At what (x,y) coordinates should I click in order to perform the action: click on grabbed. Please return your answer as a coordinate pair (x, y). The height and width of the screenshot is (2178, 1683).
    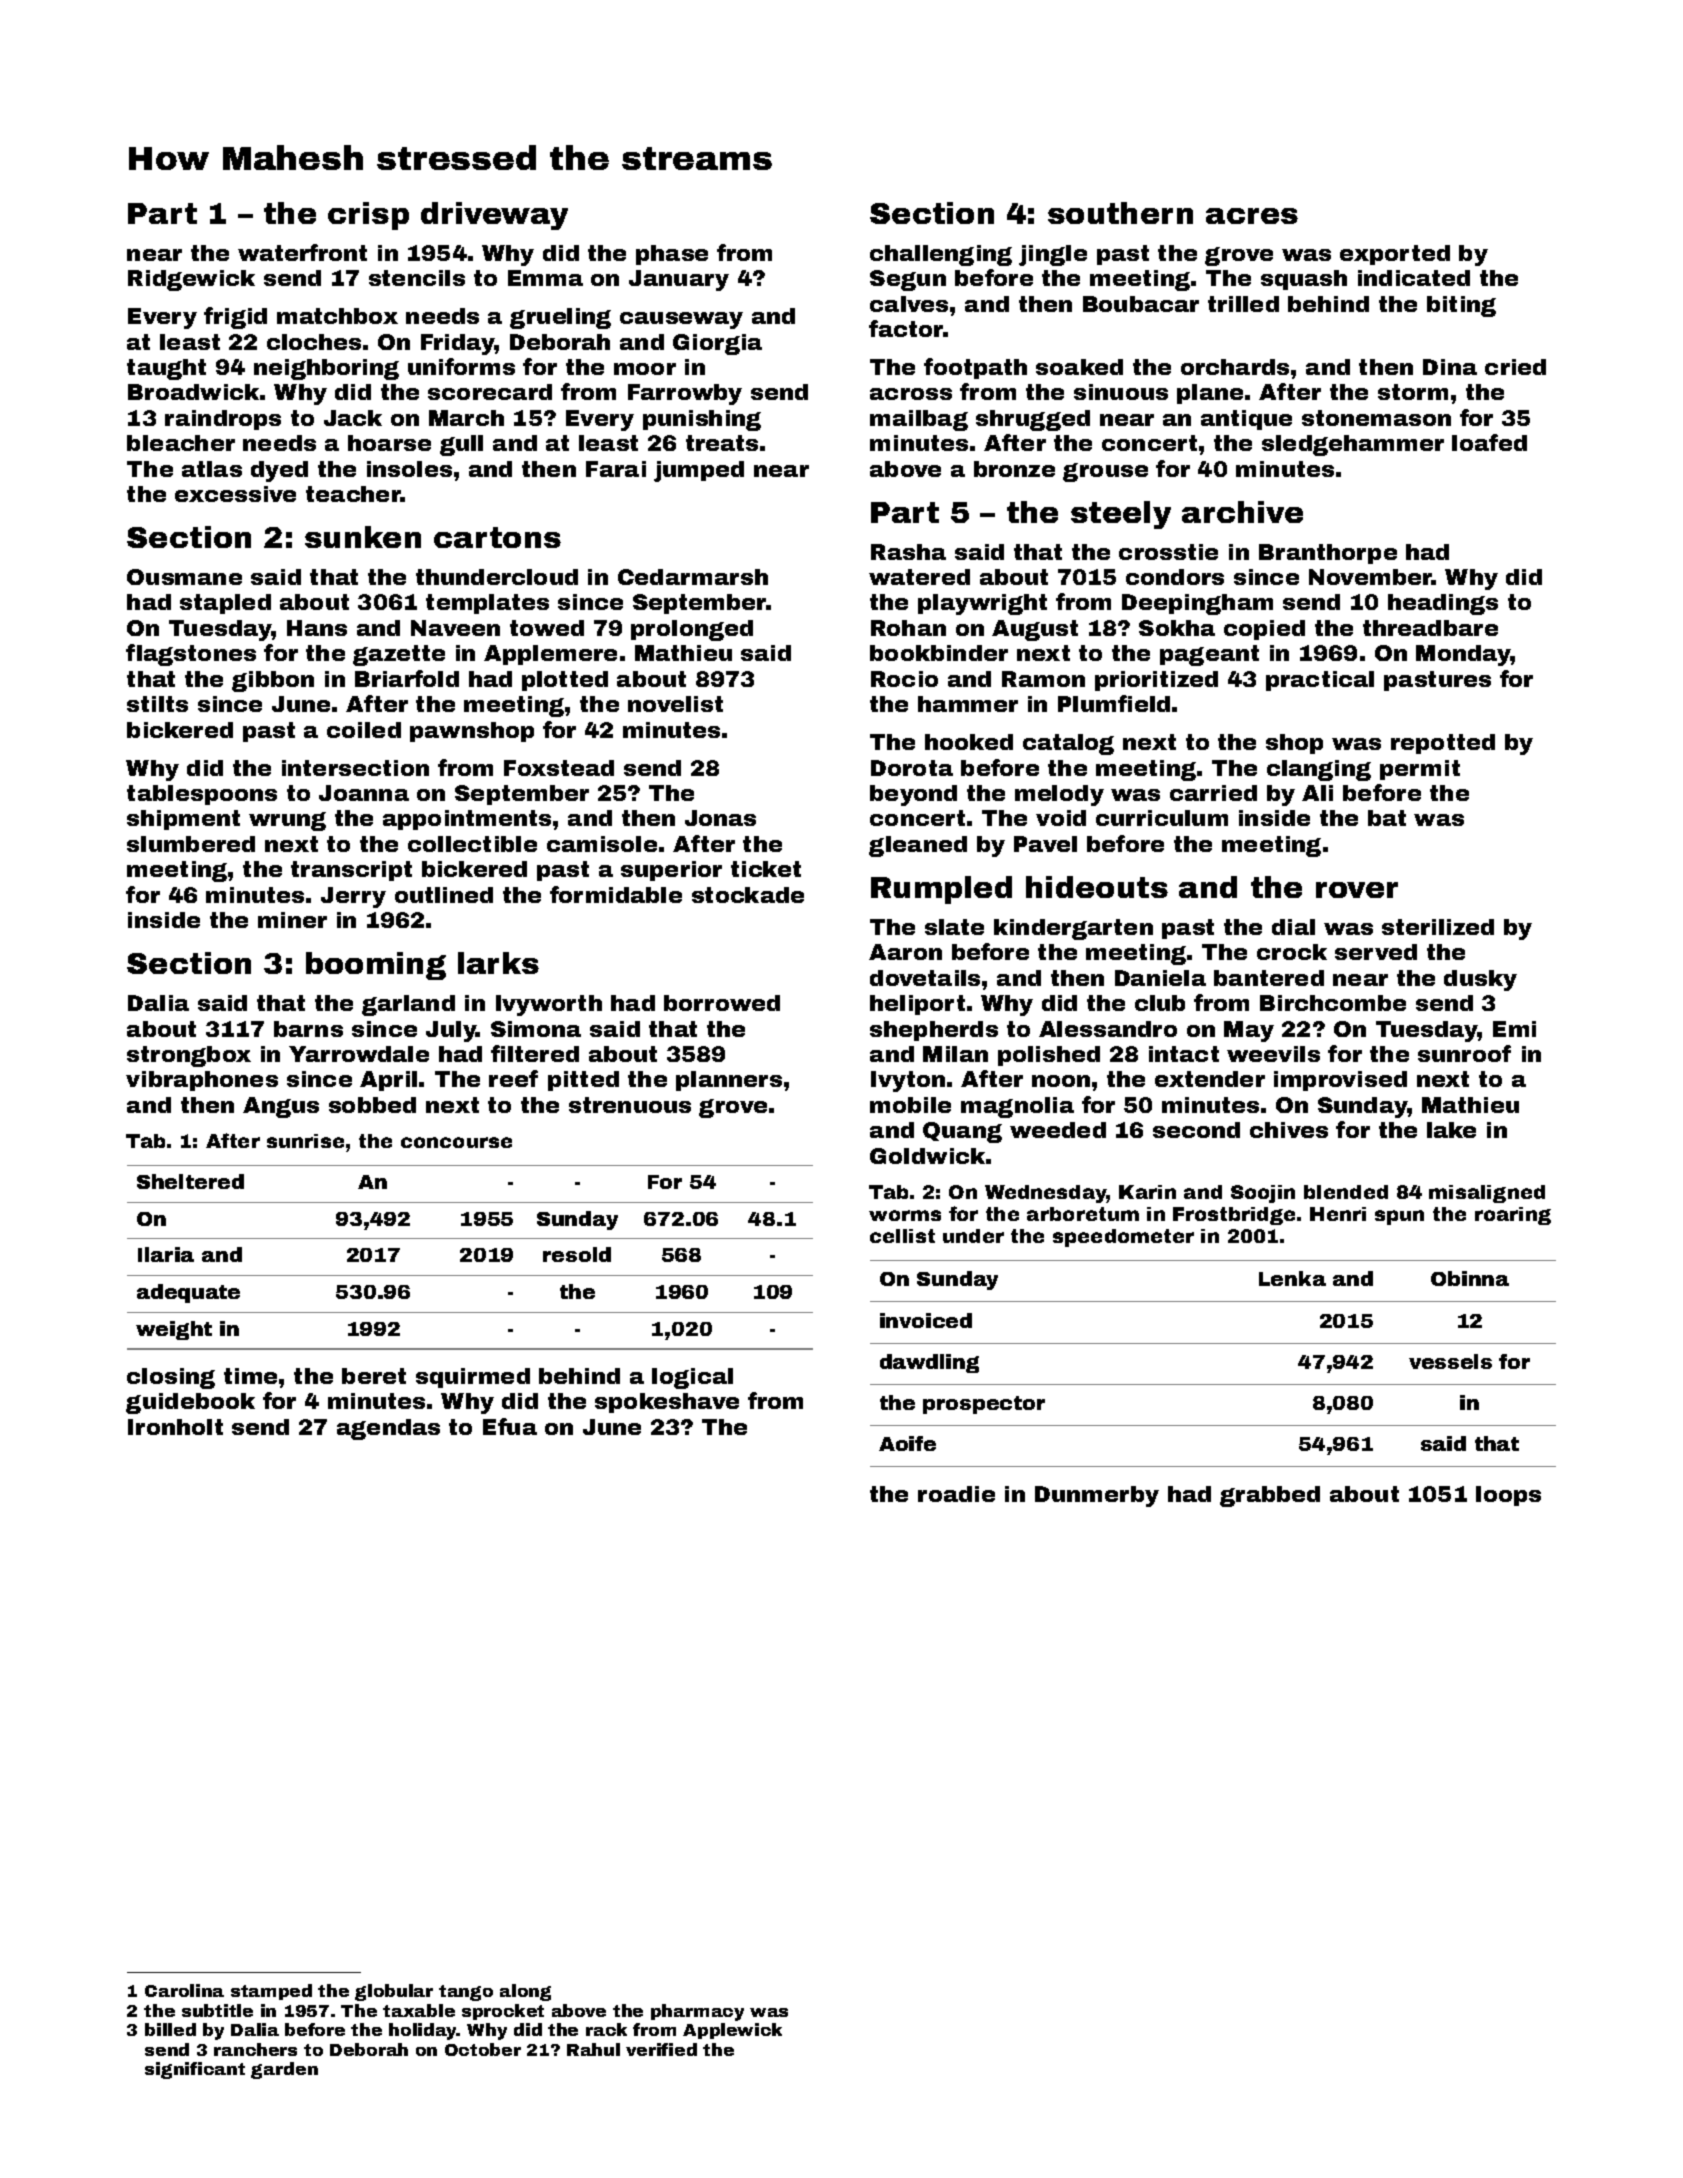
    Looking at the image, I should click on (1270, 1496).
